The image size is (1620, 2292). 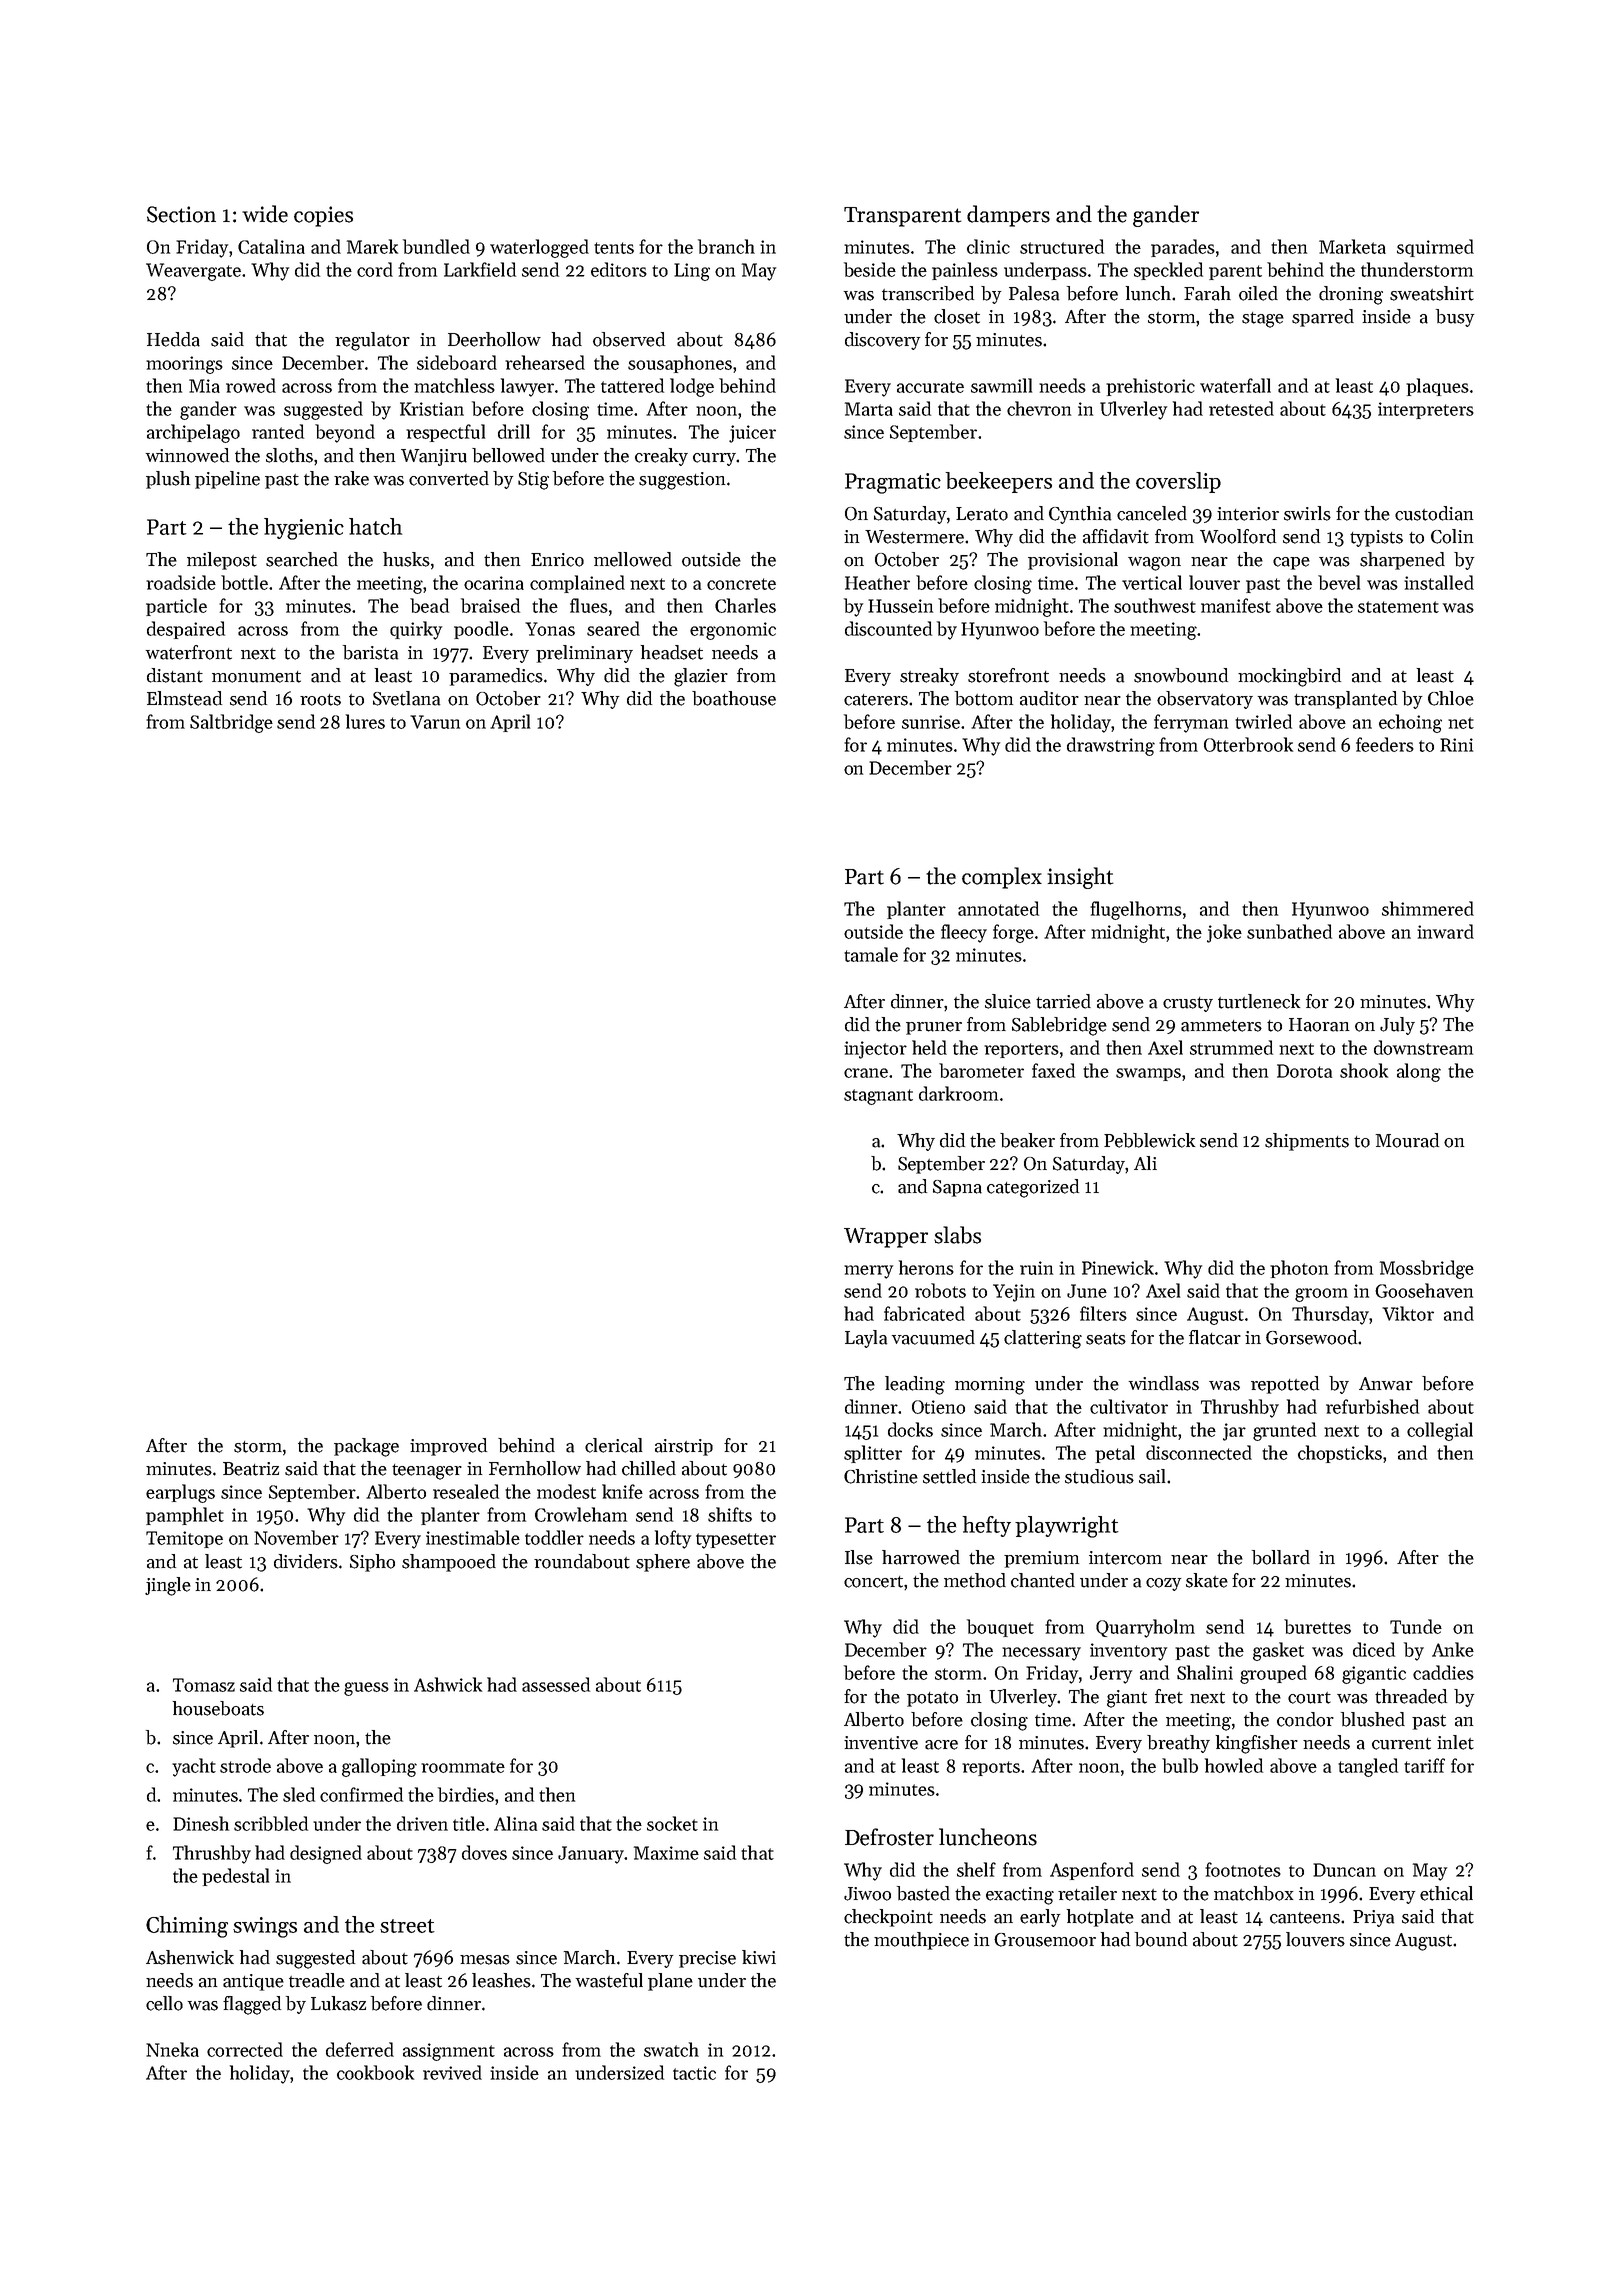 What do you see at coordinates (1045, 1940) in the document?
I see `Grousemoor` at bounding box center [1045, 1940].
